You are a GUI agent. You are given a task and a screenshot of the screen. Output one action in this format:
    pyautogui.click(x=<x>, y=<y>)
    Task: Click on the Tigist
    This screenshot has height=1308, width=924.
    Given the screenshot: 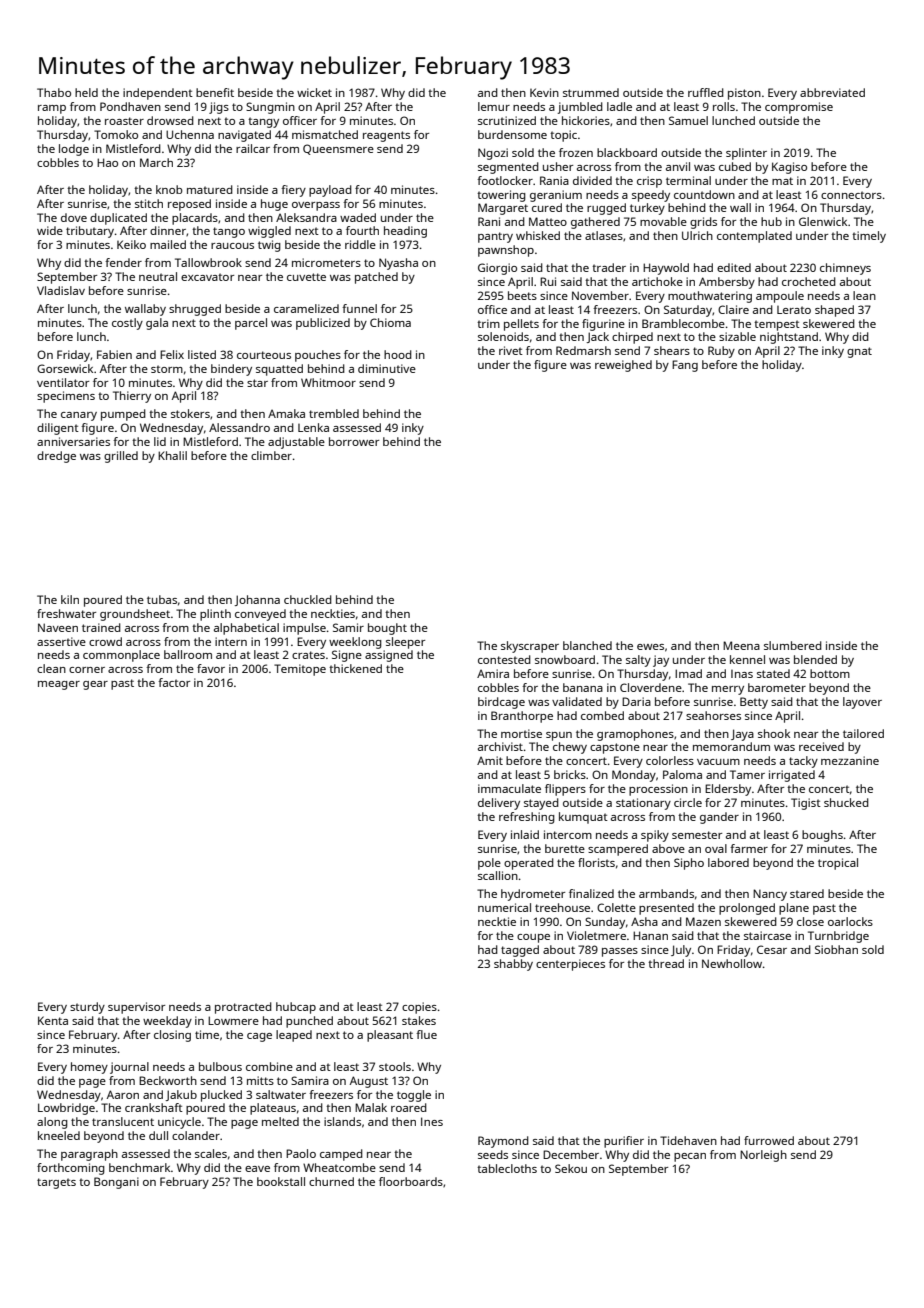 What is the action you would take?
    pyautogui.click(x=806, y=804)
